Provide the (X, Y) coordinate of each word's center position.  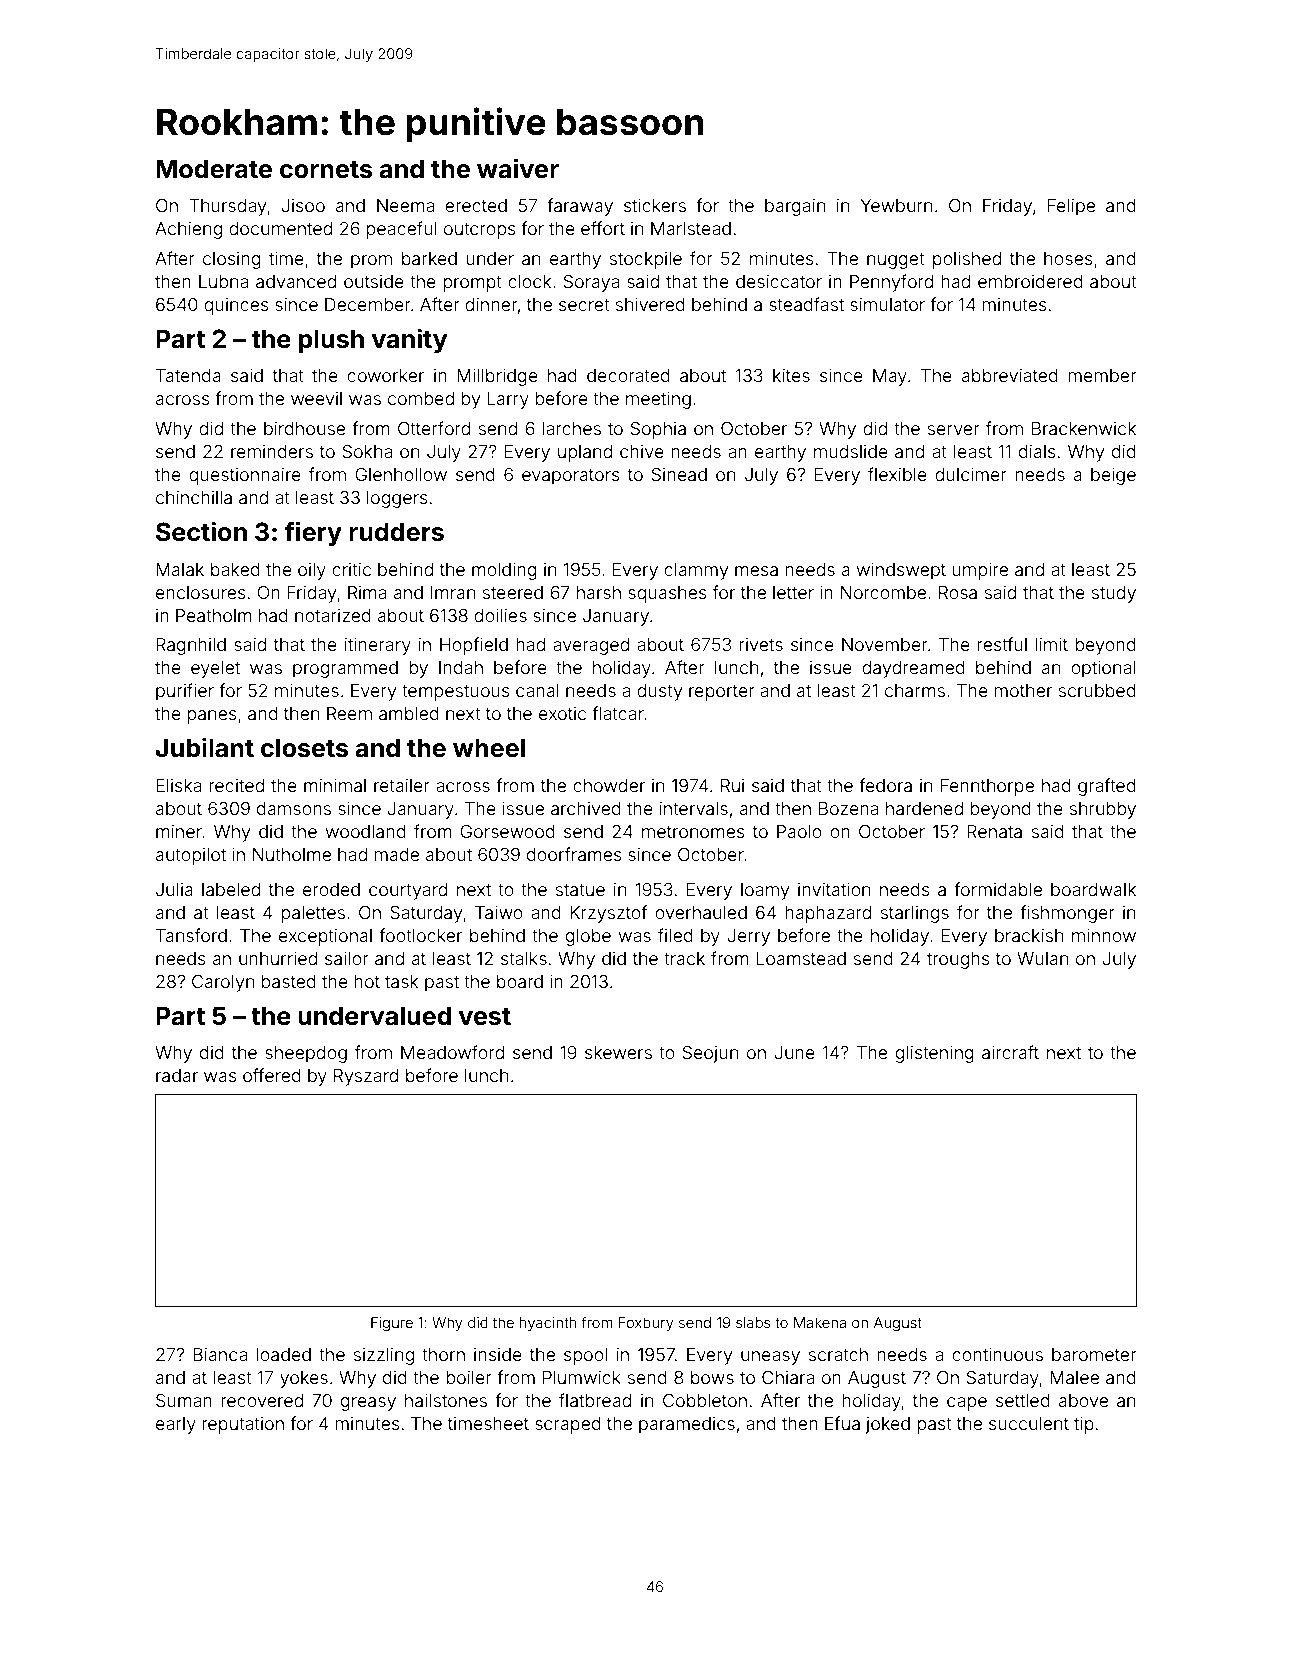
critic (351, 569)
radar (177, 1075)
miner (179, 831)
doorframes (574, 854)
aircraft (1010, 1052)
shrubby (1103, 810)
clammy (696, 571)
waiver (518, 169)
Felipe (1071, 207)
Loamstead (801, 958)
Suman (184, 1400)
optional (1103, 669)
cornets (326, 170)
